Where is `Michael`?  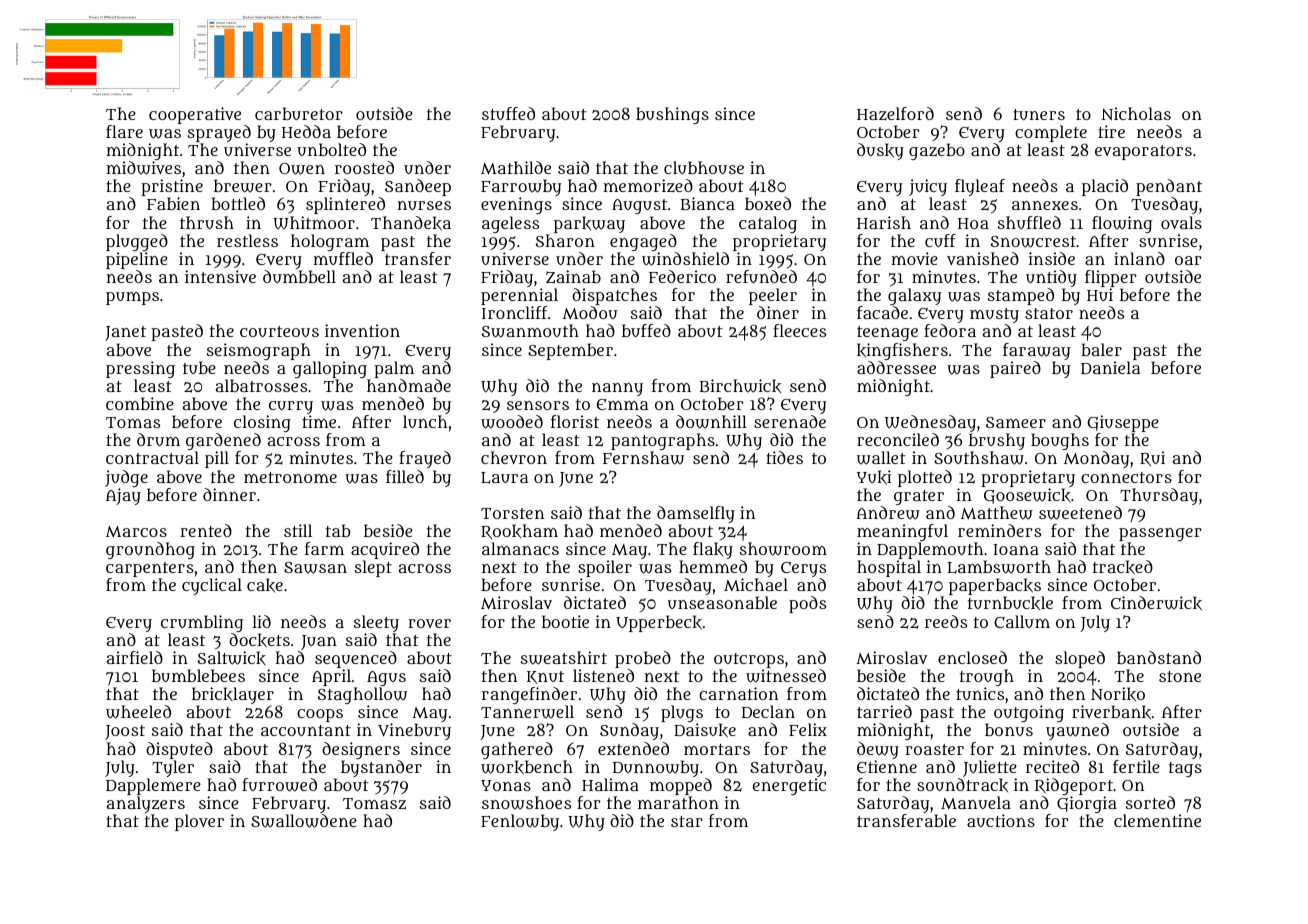 Michael is located at coordinates (756, 584).
